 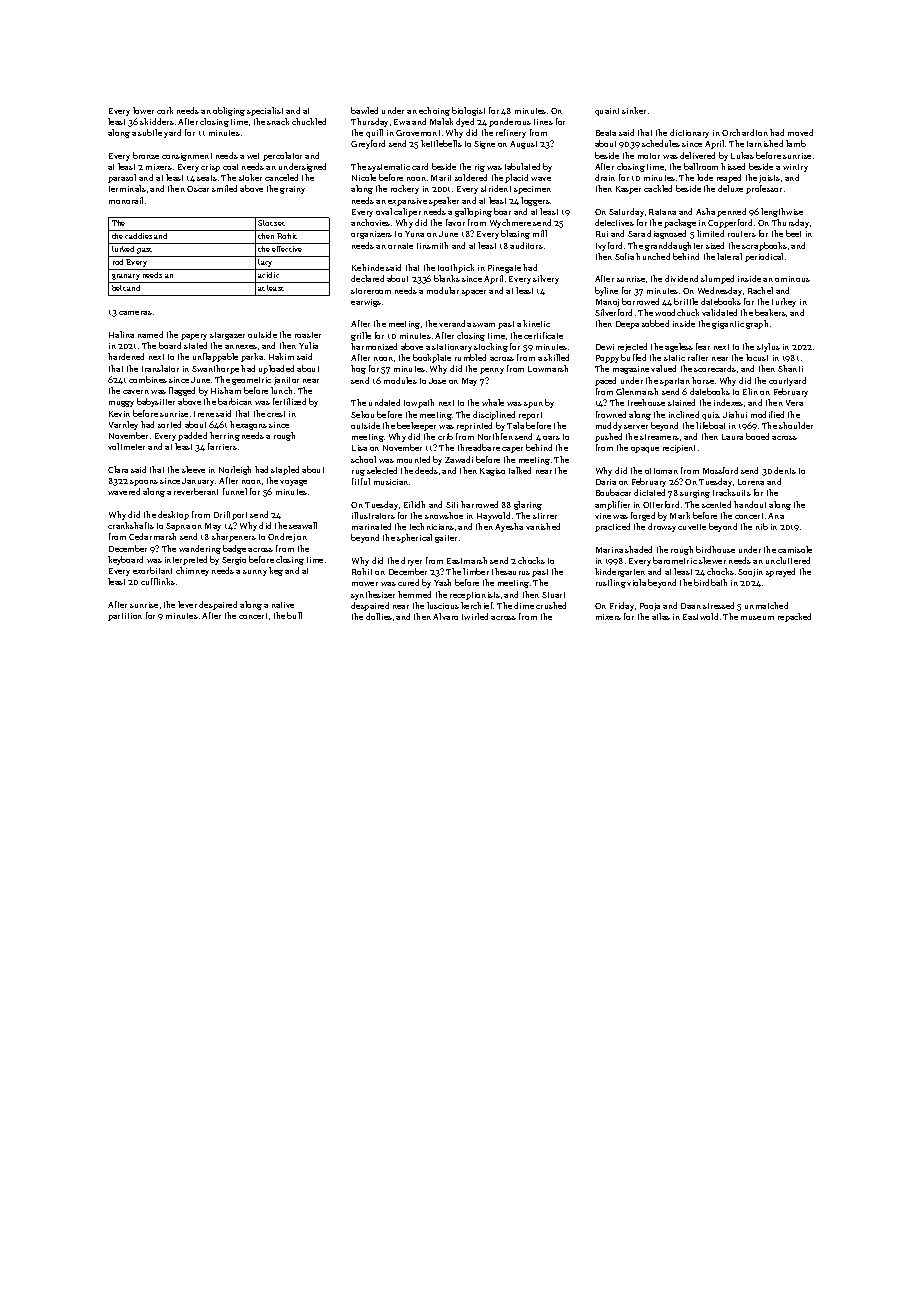 What do you see at coordinates (475, 616) in the document?
I see `twirled` at bounding box center [475, 616].
